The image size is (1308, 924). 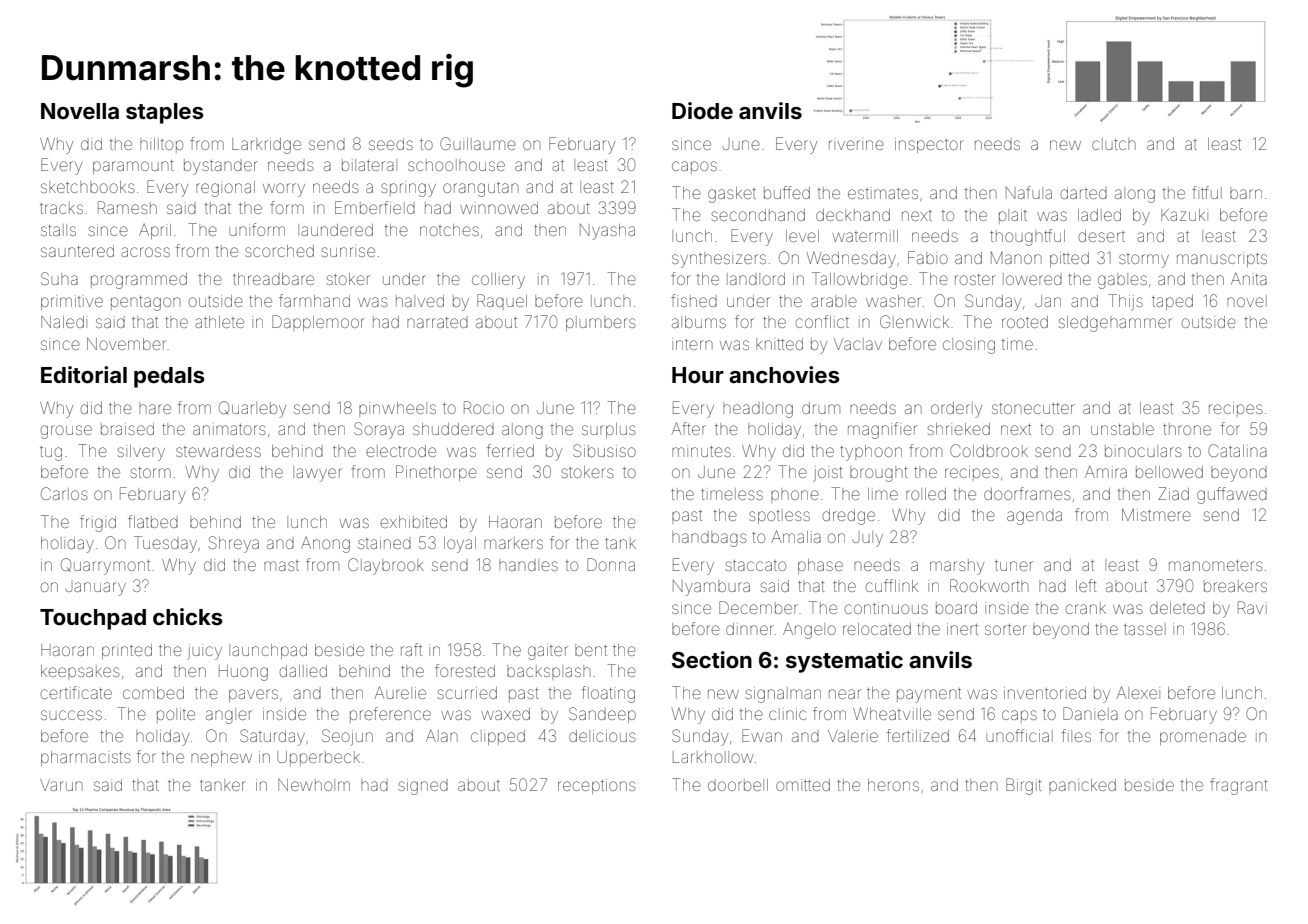 What do you see at coordinates (758, 410) in the document?
I see `headlong` at bounding box center [758, 410].
